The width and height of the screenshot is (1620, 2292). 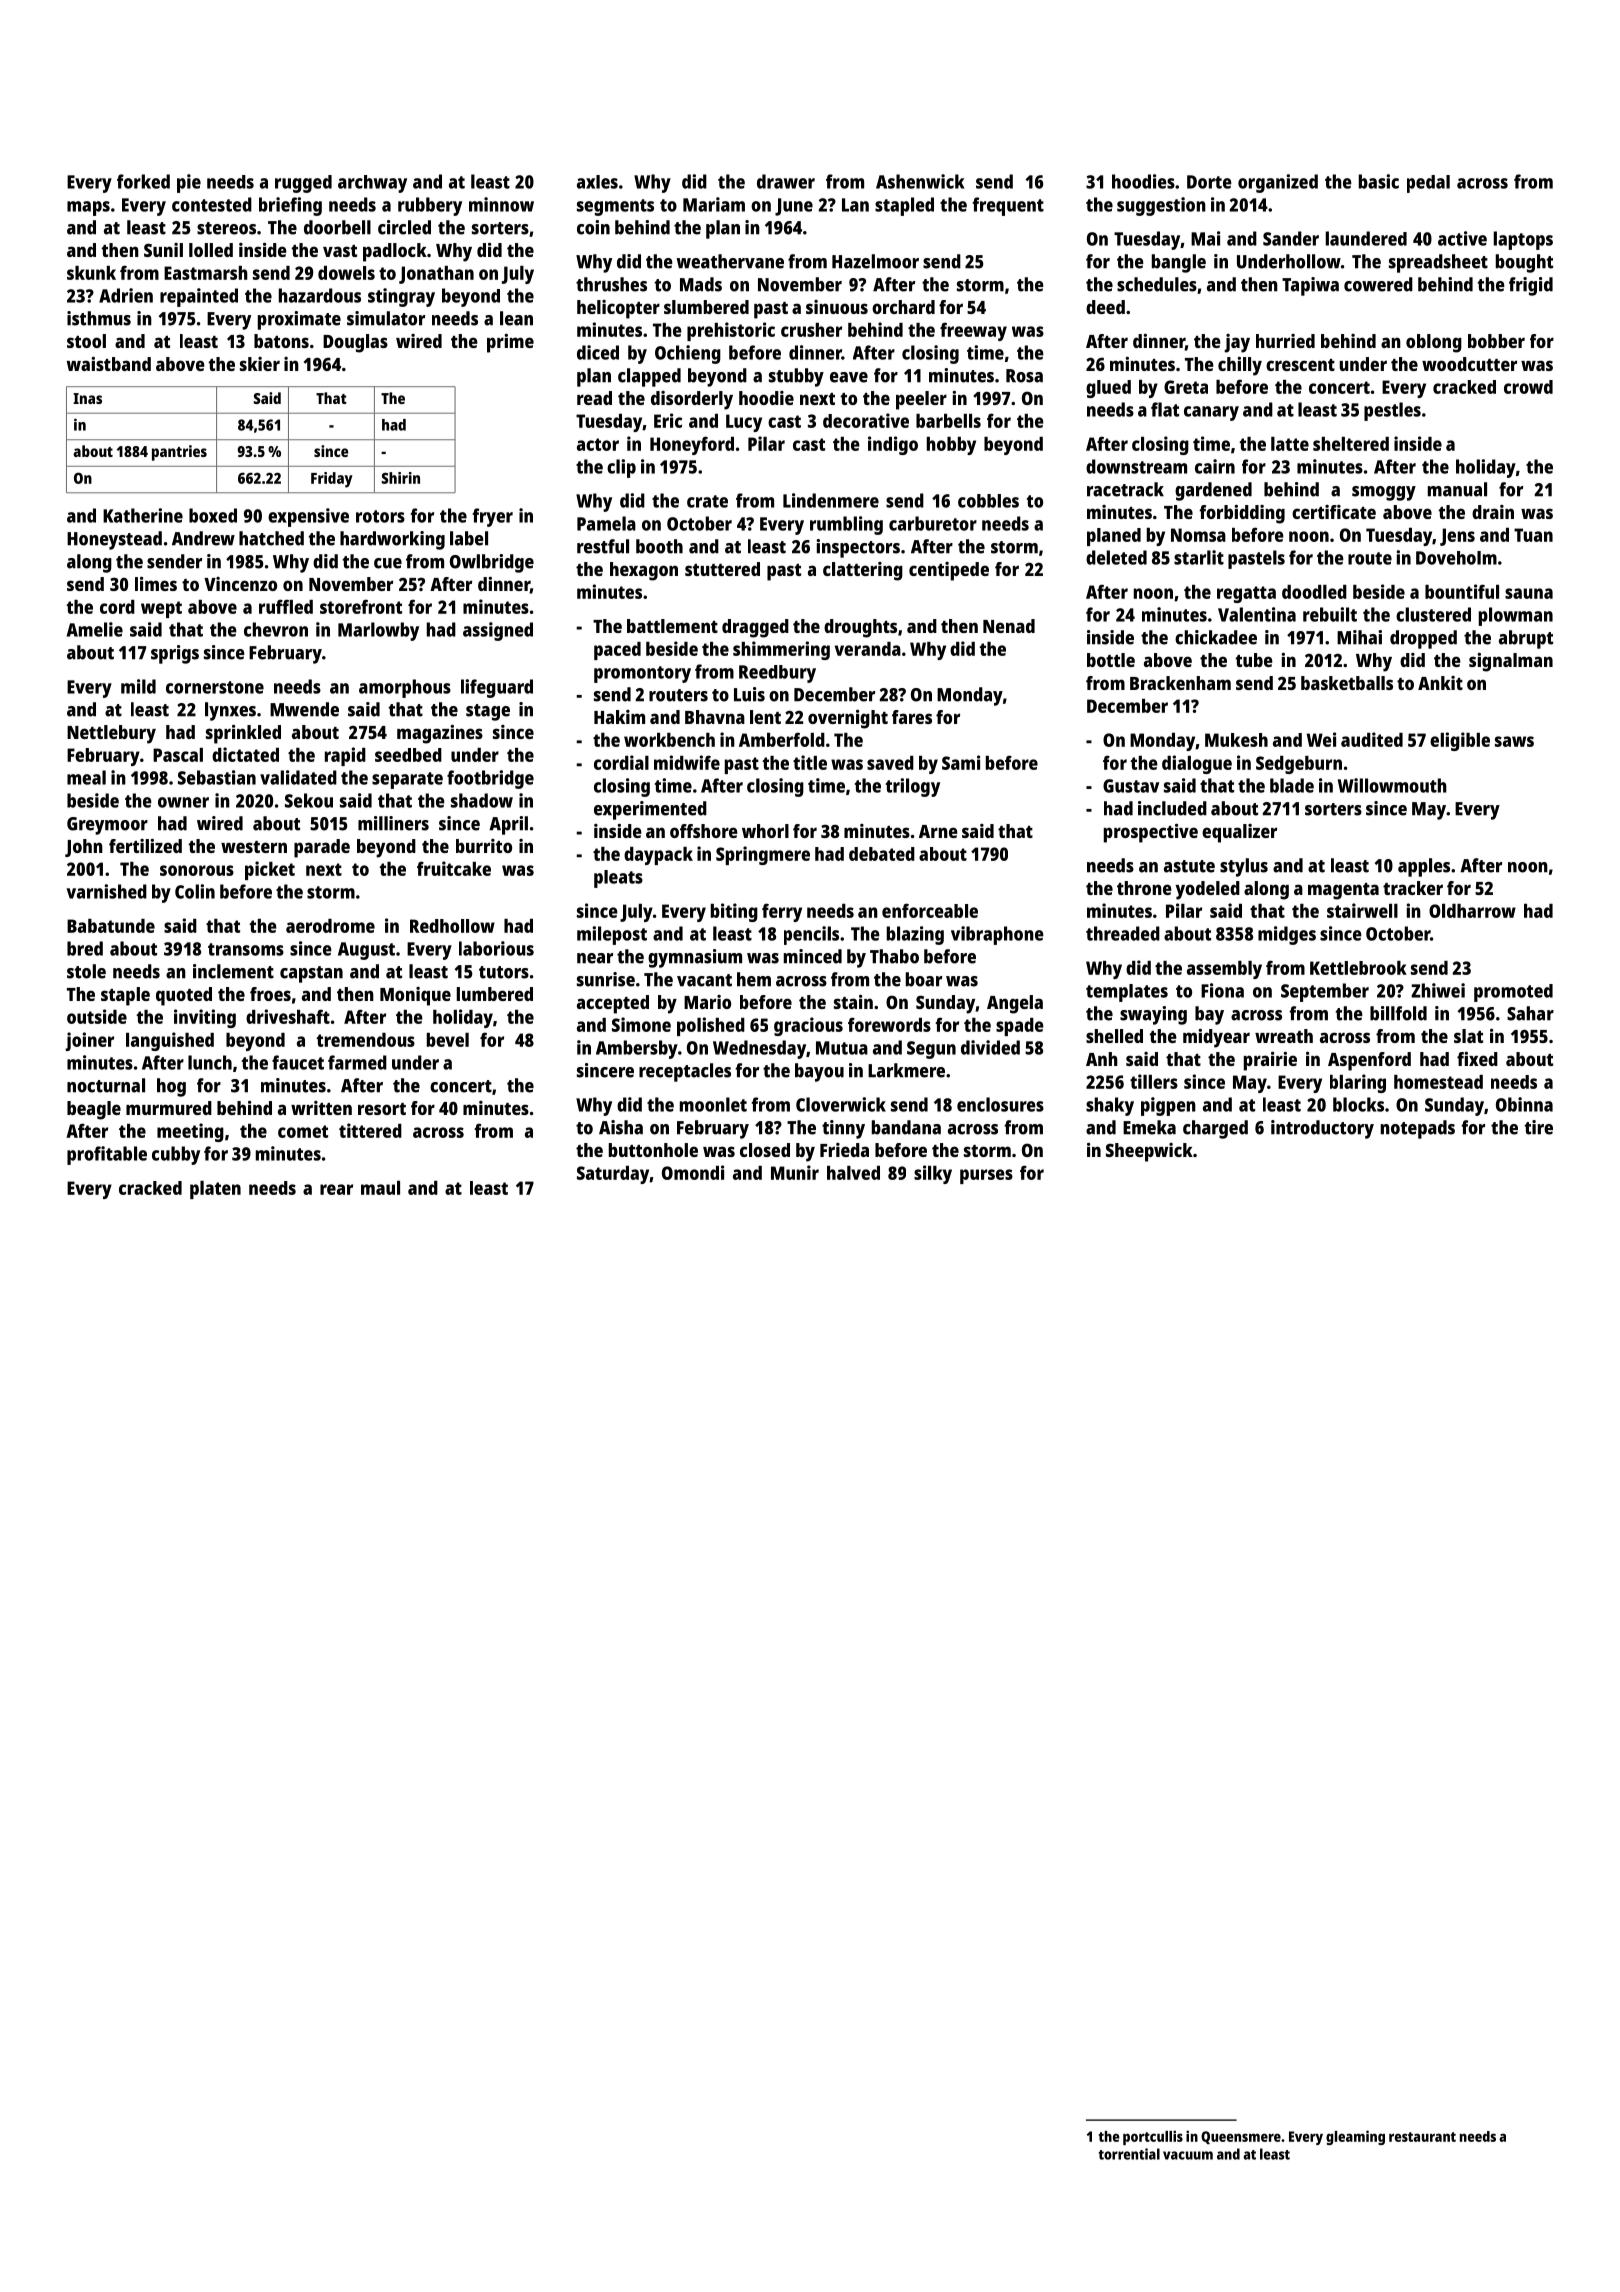 I want to click on Sahar, so click(x=1530, y=1013).
